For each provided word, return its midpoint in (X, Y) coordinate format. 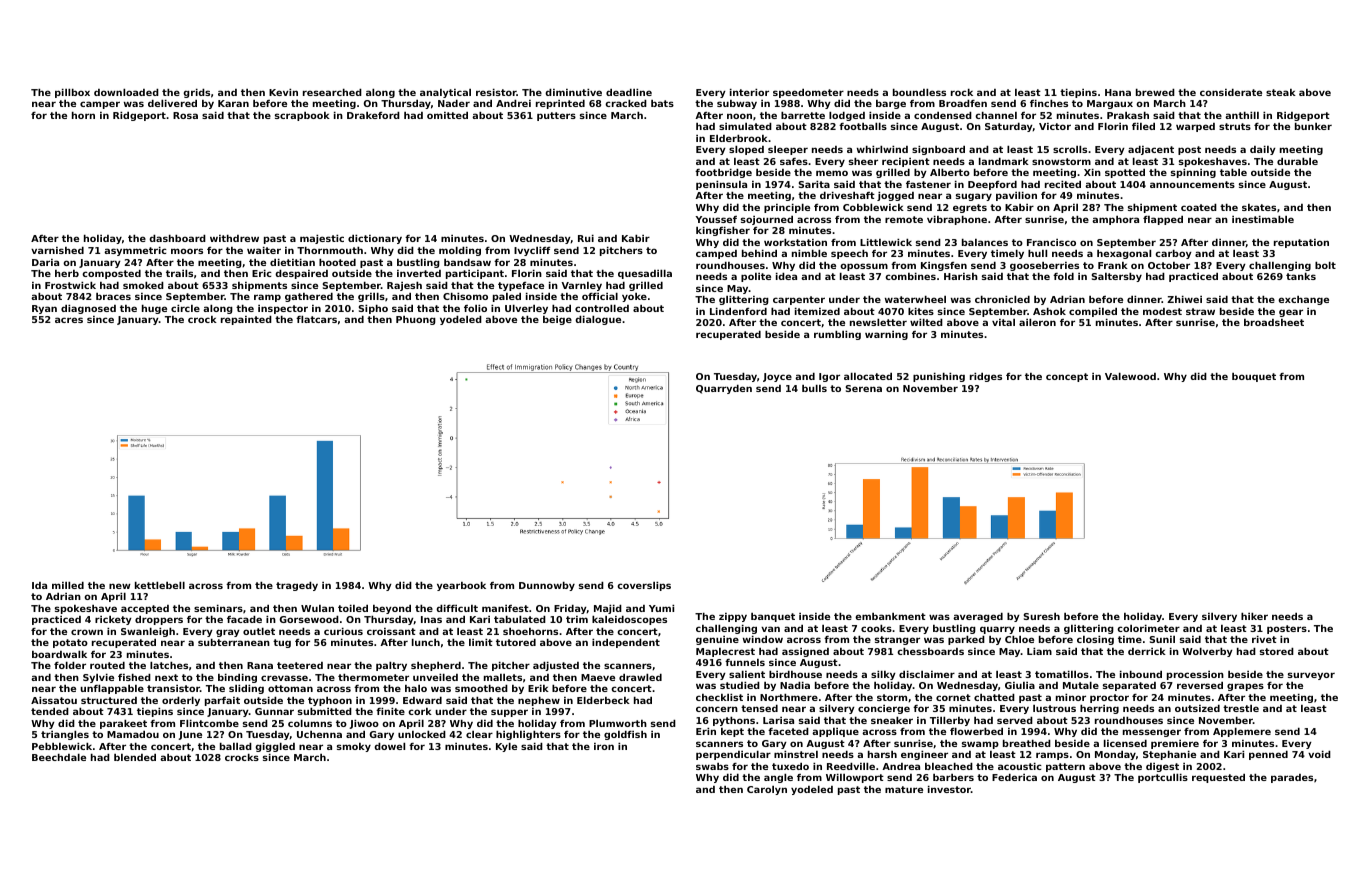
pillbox (72, 93)
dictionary (375, 239)
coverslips (644, 586)
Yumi (661, 608)
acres (69, 320)
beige (557, 320)
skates (1259, 207)
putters (556, 116)
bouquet (1254, 377)
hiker (1254, 616)
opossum (864, 267)
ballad (236, 746)
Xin (1092, 172)
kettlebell (160, 585)
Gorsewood (309, 619)
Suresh (1042, 616)
